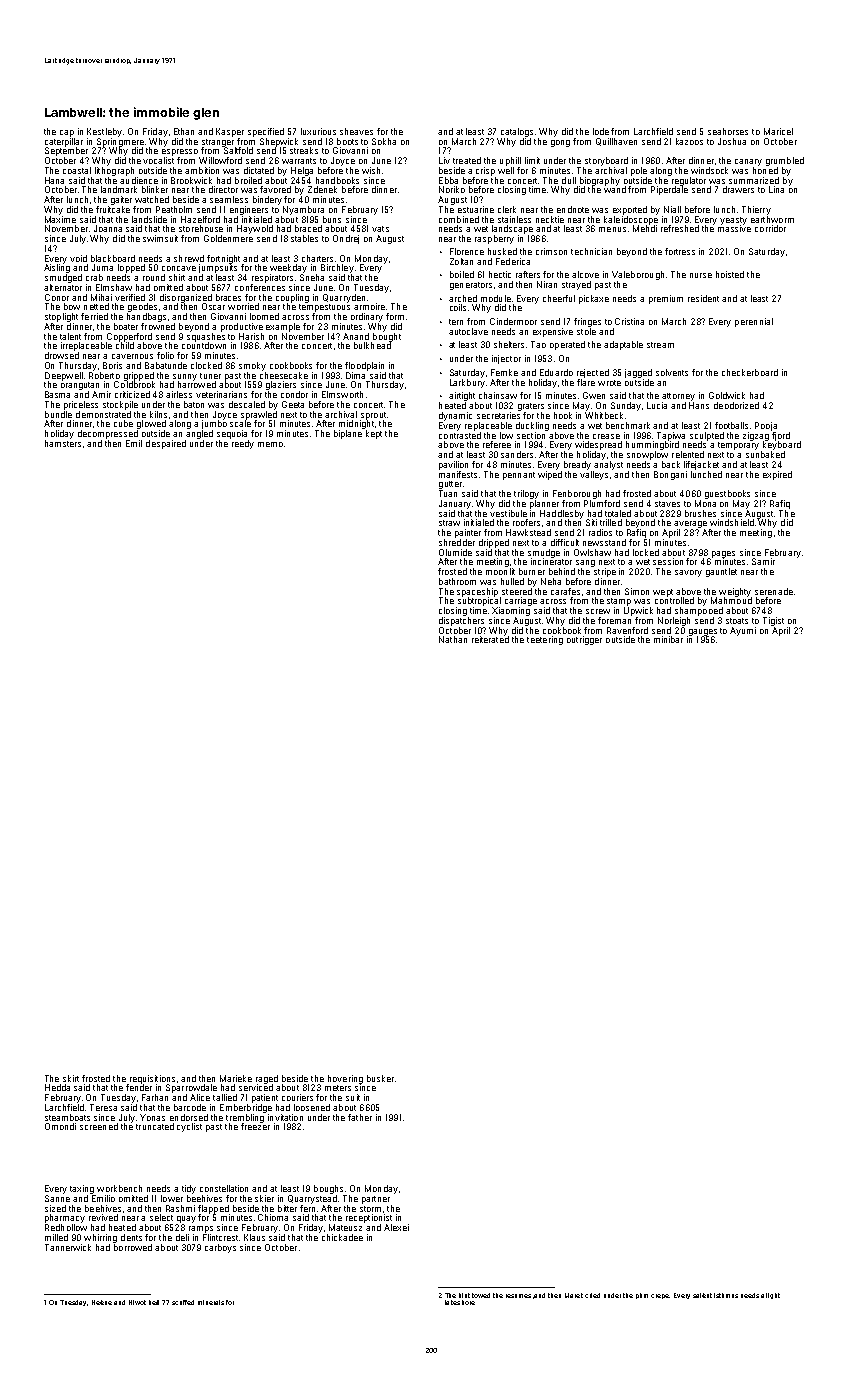 Image resolution: width=849 pixels, height=1400 pixels. Describe the element at coordinates (172, 1198) in the page. I see `lower` at that location.
